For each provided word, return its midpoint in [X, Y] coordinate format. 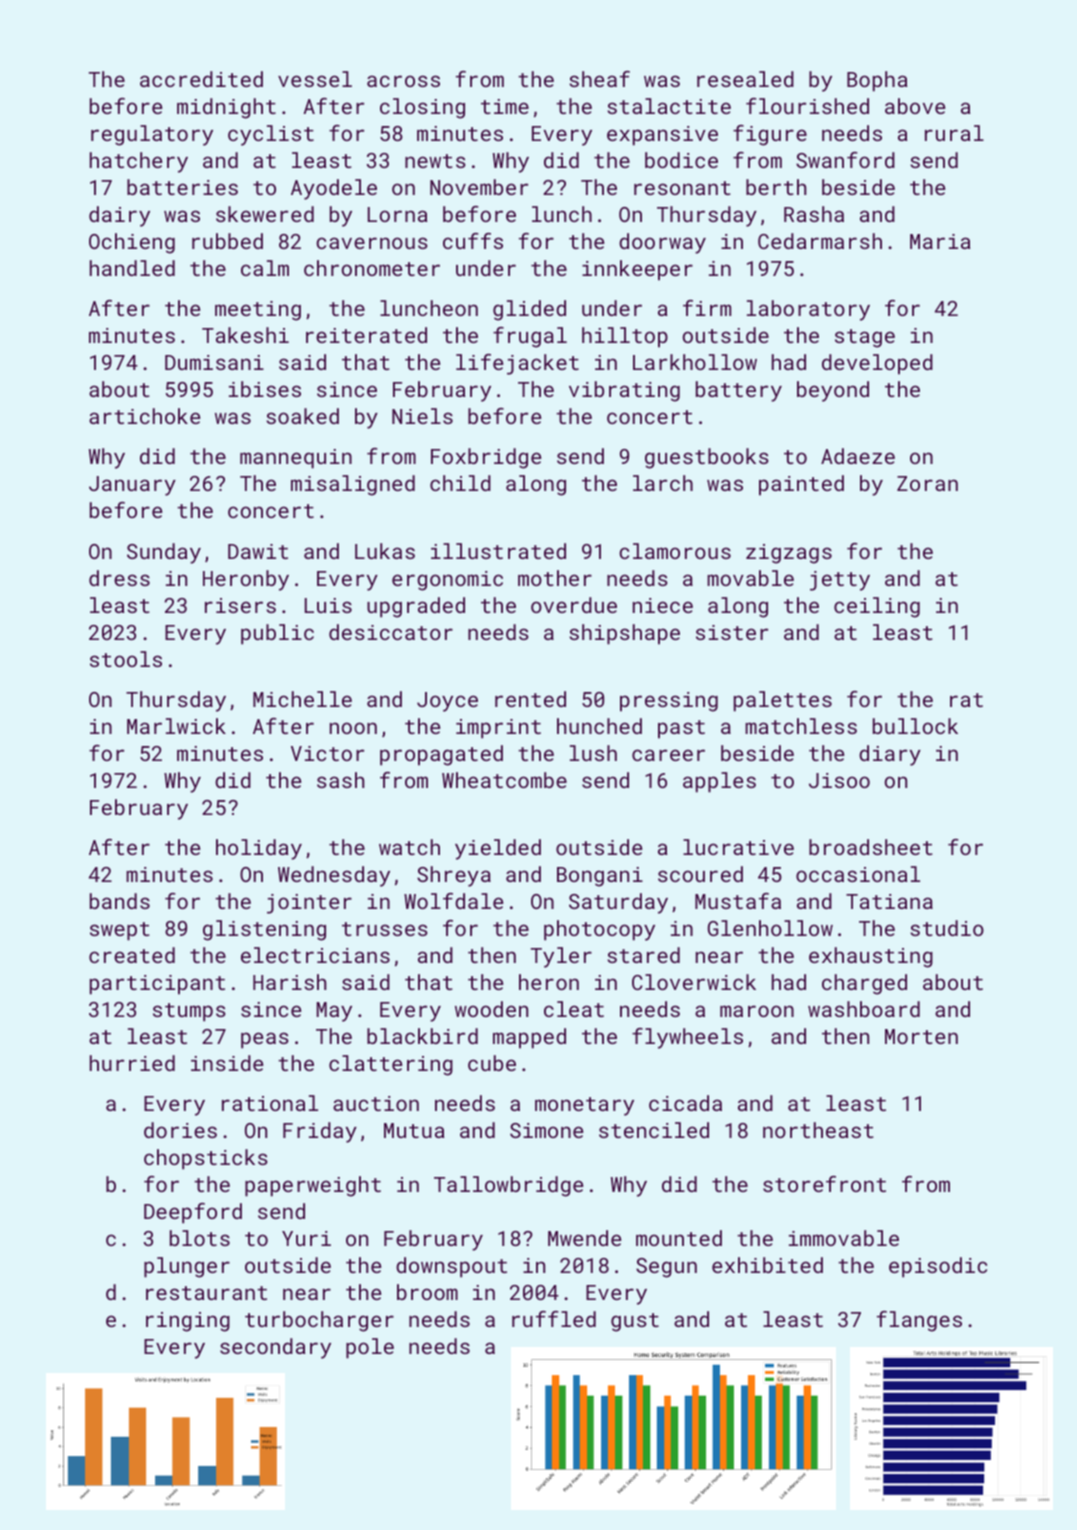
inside [227, 1063]
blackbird [422, 1036]
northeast [818, 1130]
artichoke [144, 416]
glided [529, 310]
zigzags [789, 554]
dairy [119, 216]
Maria [940, 241]
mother [555, 578]
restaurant [206, 1293]
